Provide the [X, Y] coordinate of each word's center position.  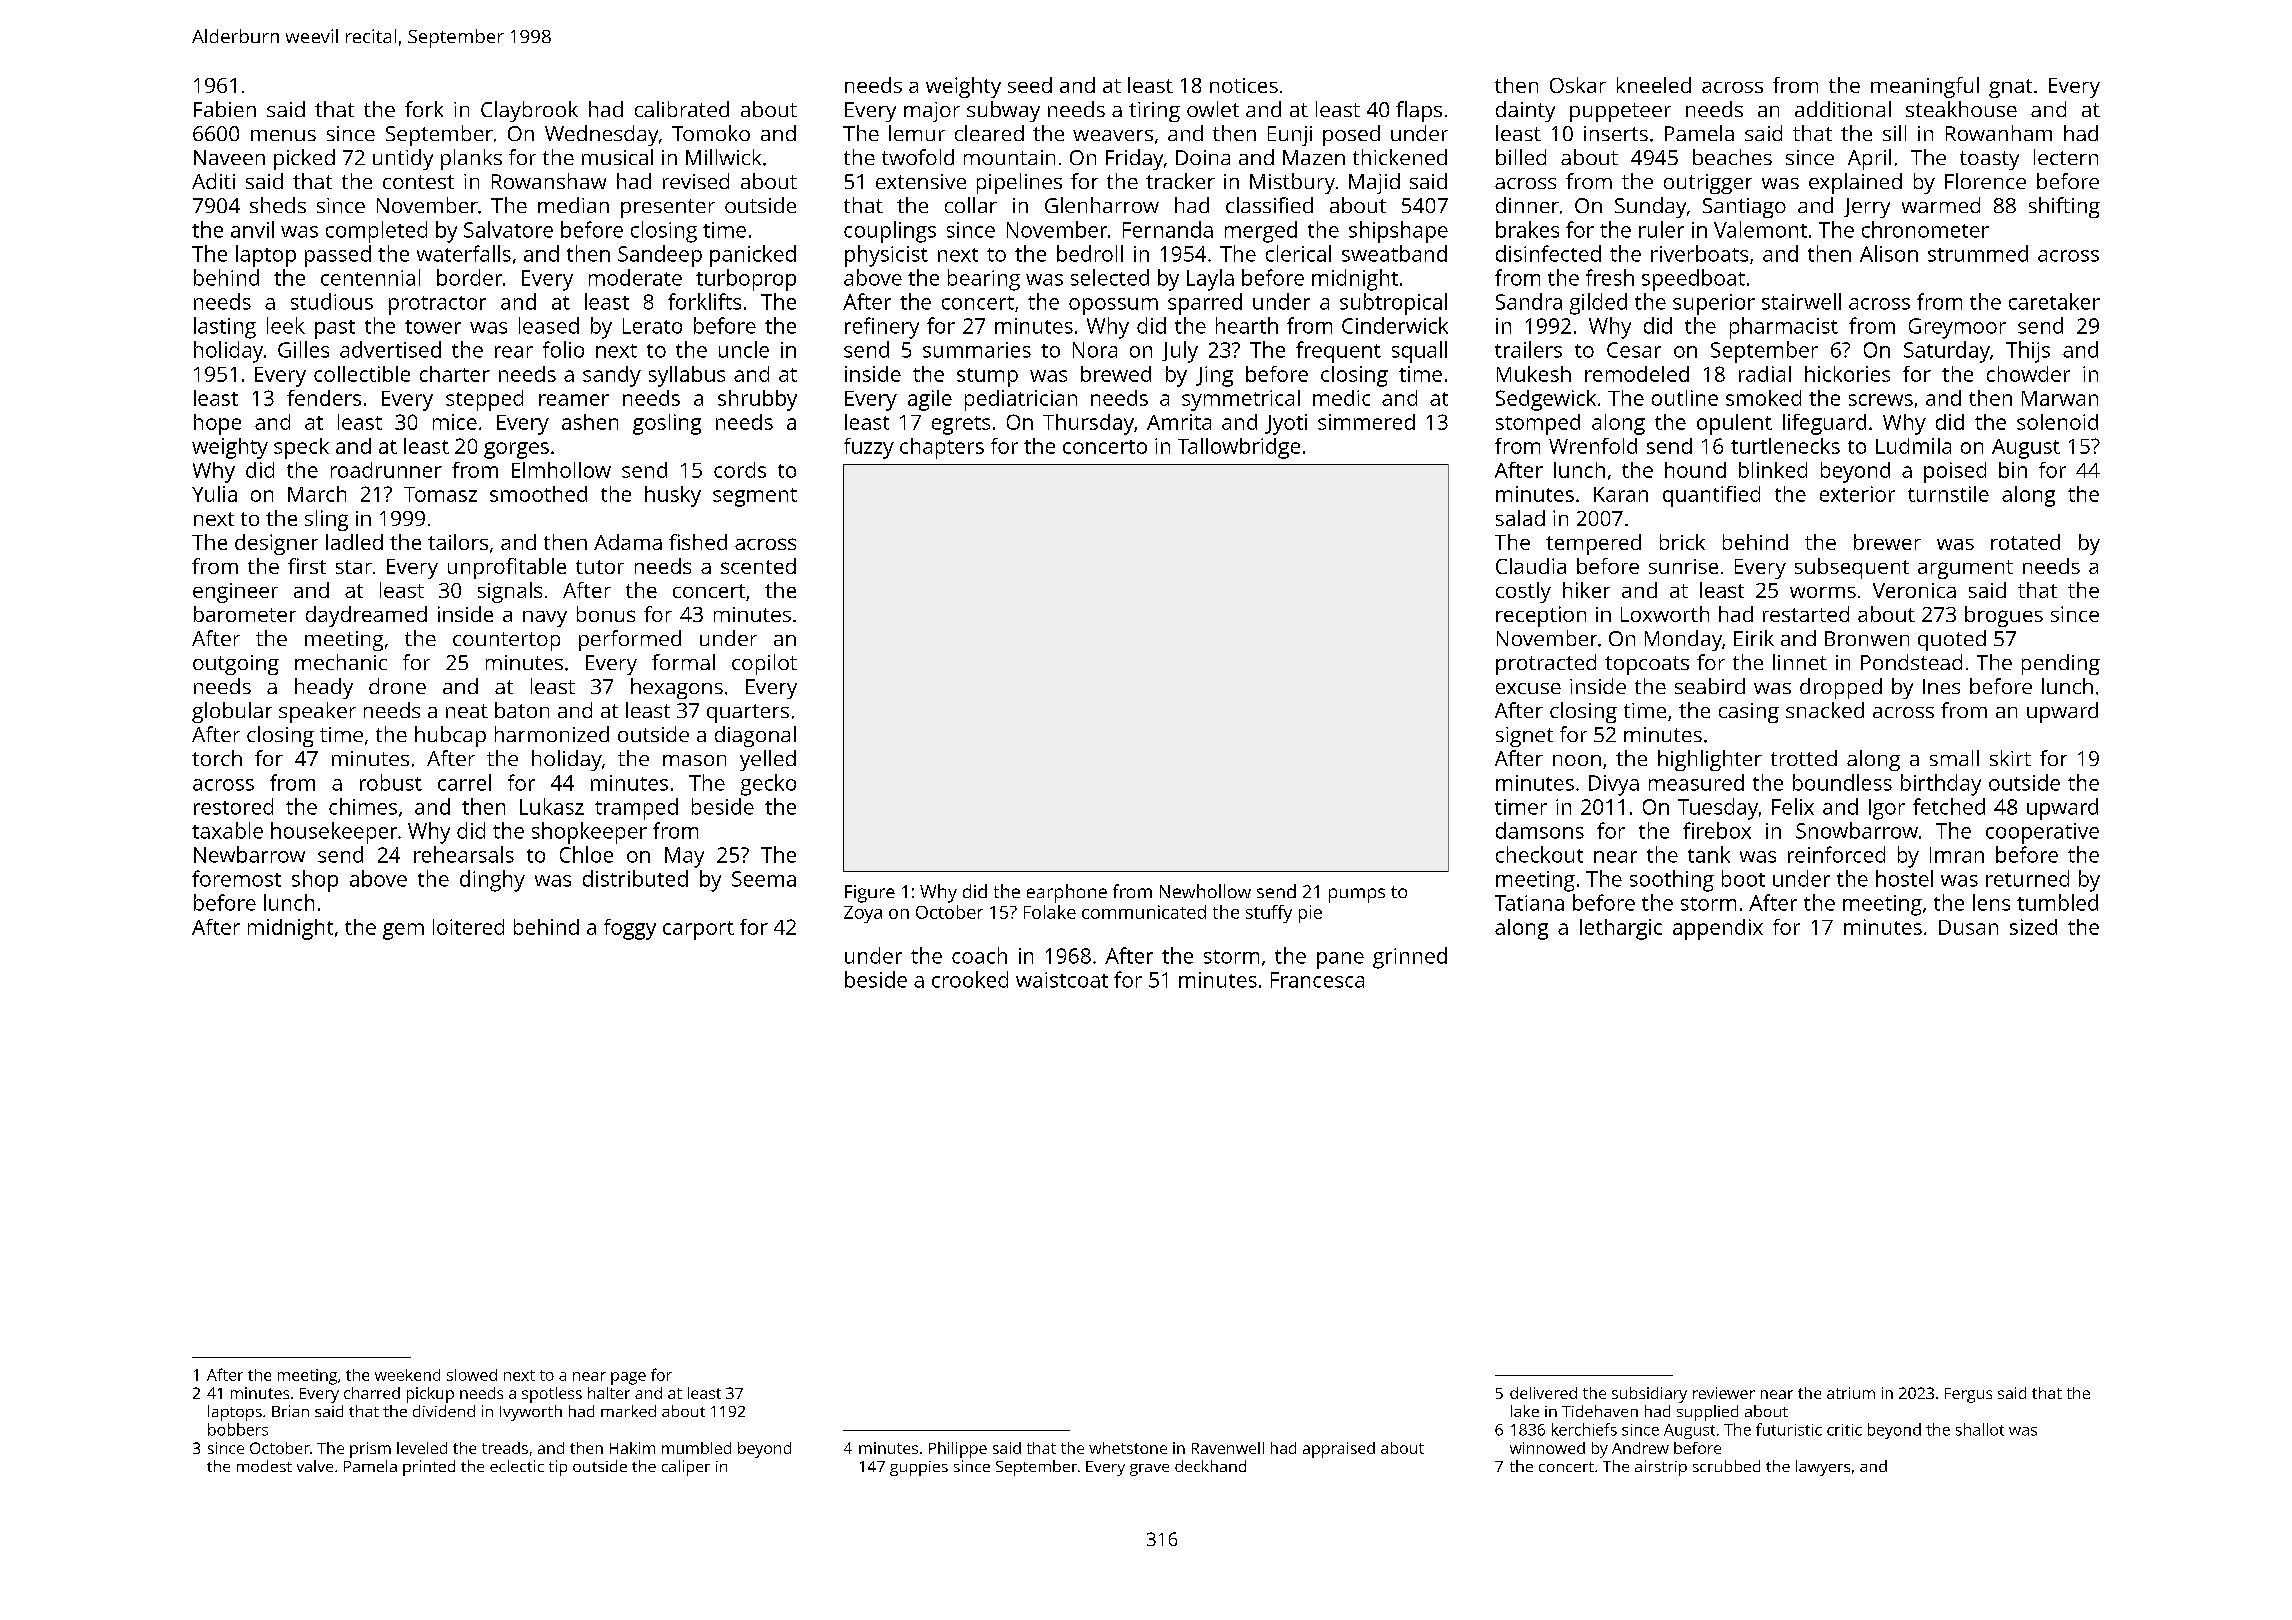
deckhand [1210, 1466]
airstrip [1661, 1468]
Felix [1793, 806]
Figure [870, 894]
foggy [630, 929]
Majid [1374, 183]
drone [397, 686]
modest [264, 1466]
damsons [1540, 830]
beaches [1732, 157]
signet [1524, 737]
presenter [668, 208]
